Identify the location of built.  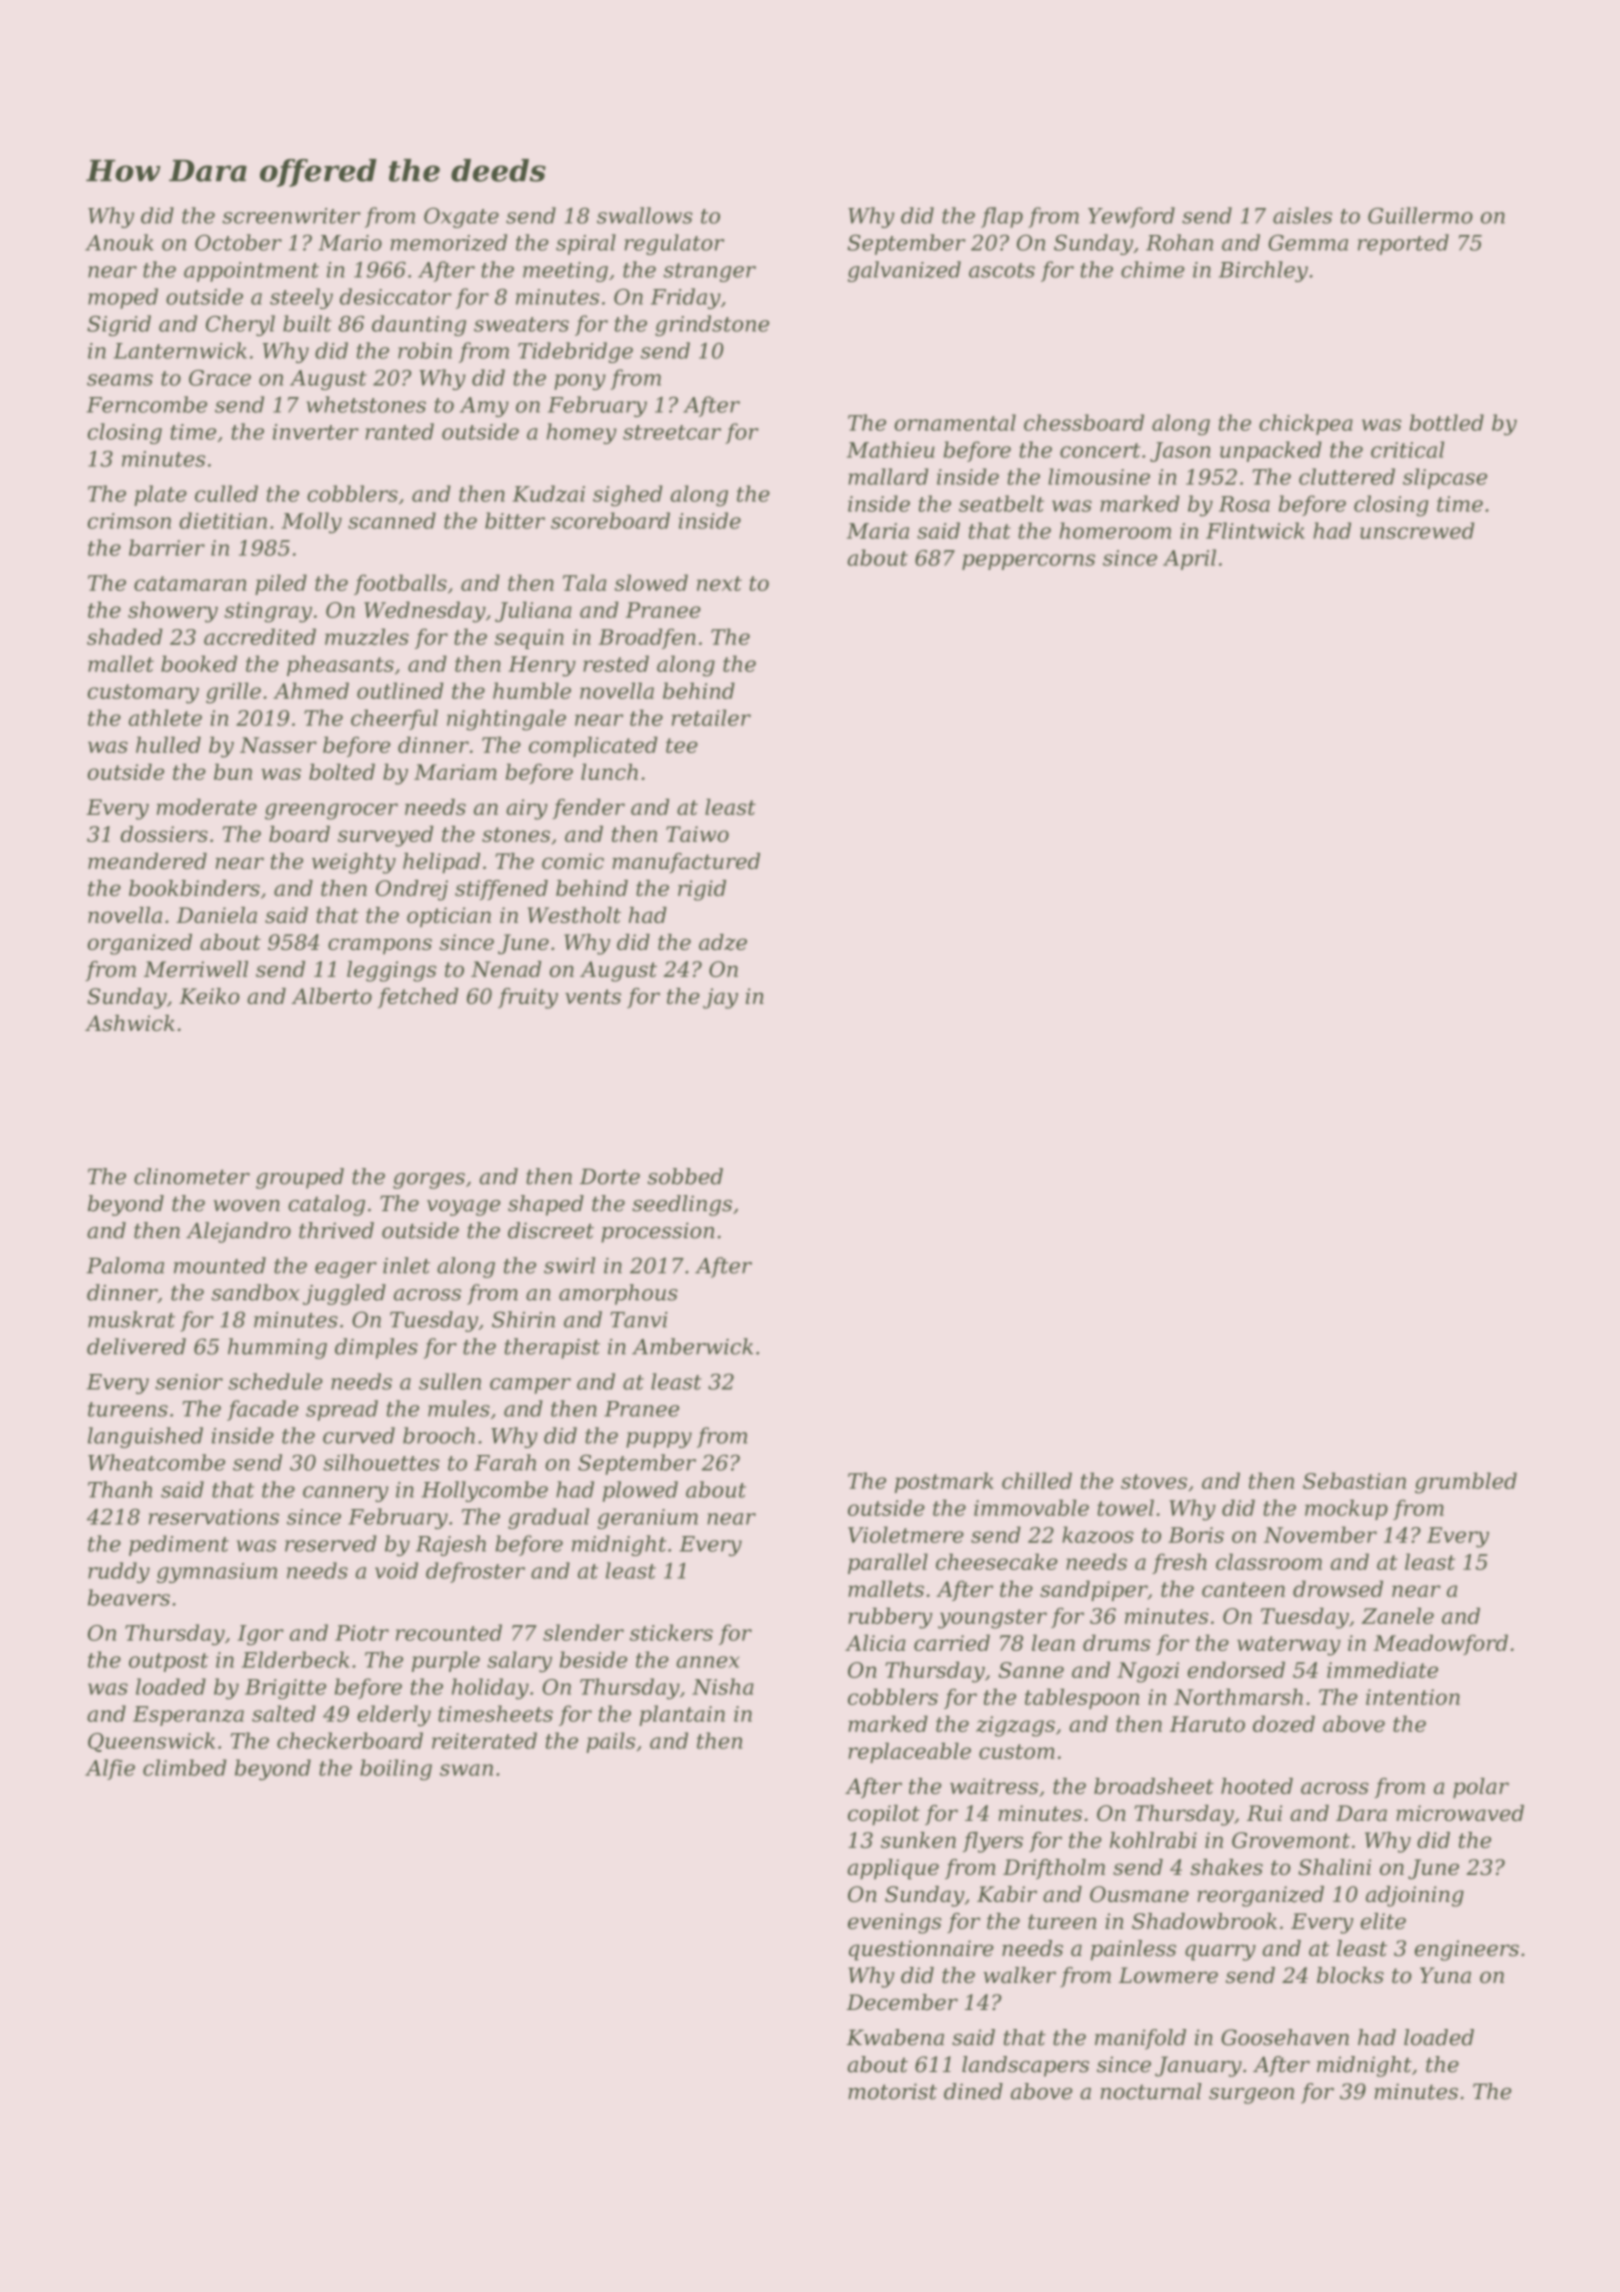
(307, 323).
